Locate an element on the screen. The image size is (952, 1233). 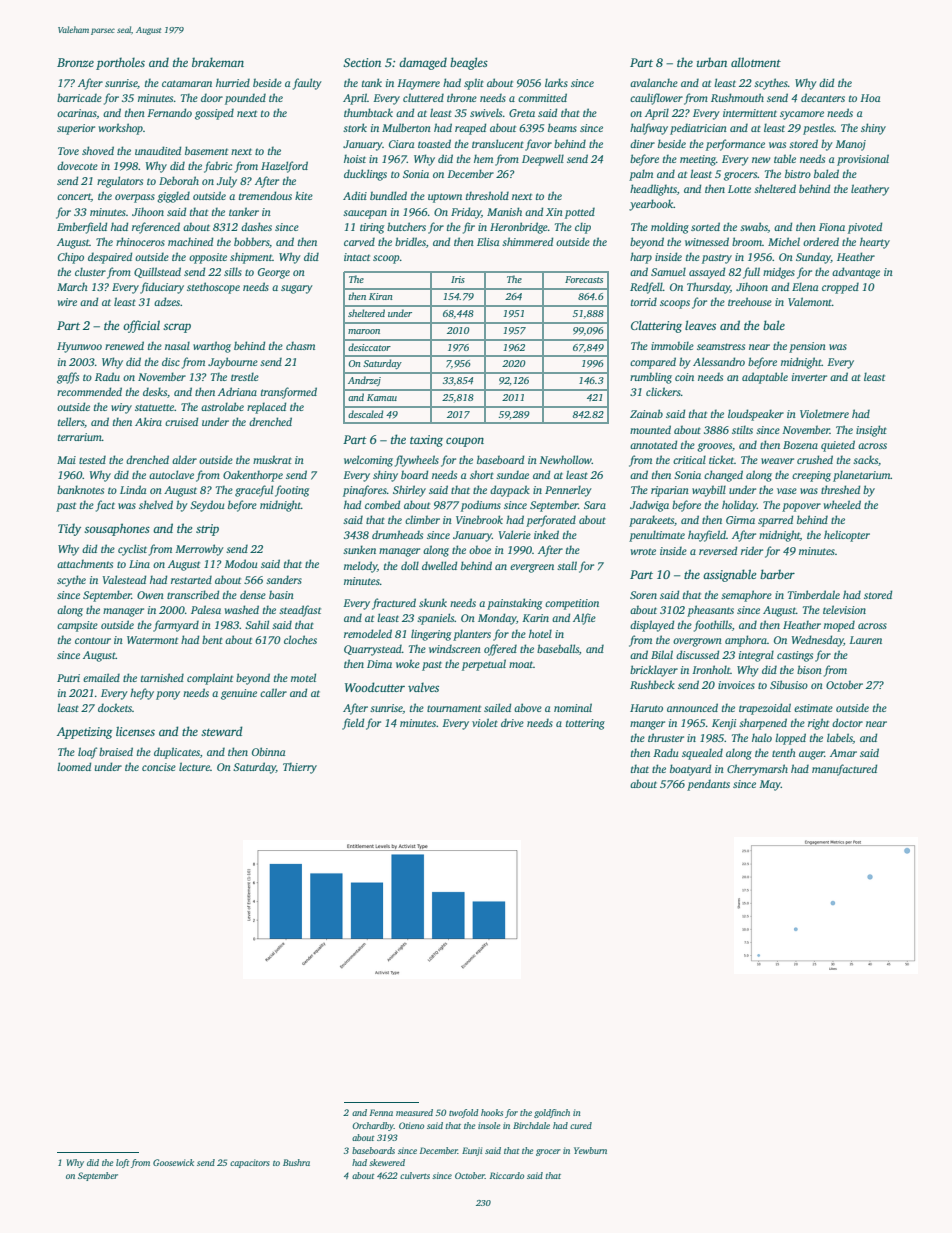
cyclist is located at coordinates (132, 550).
